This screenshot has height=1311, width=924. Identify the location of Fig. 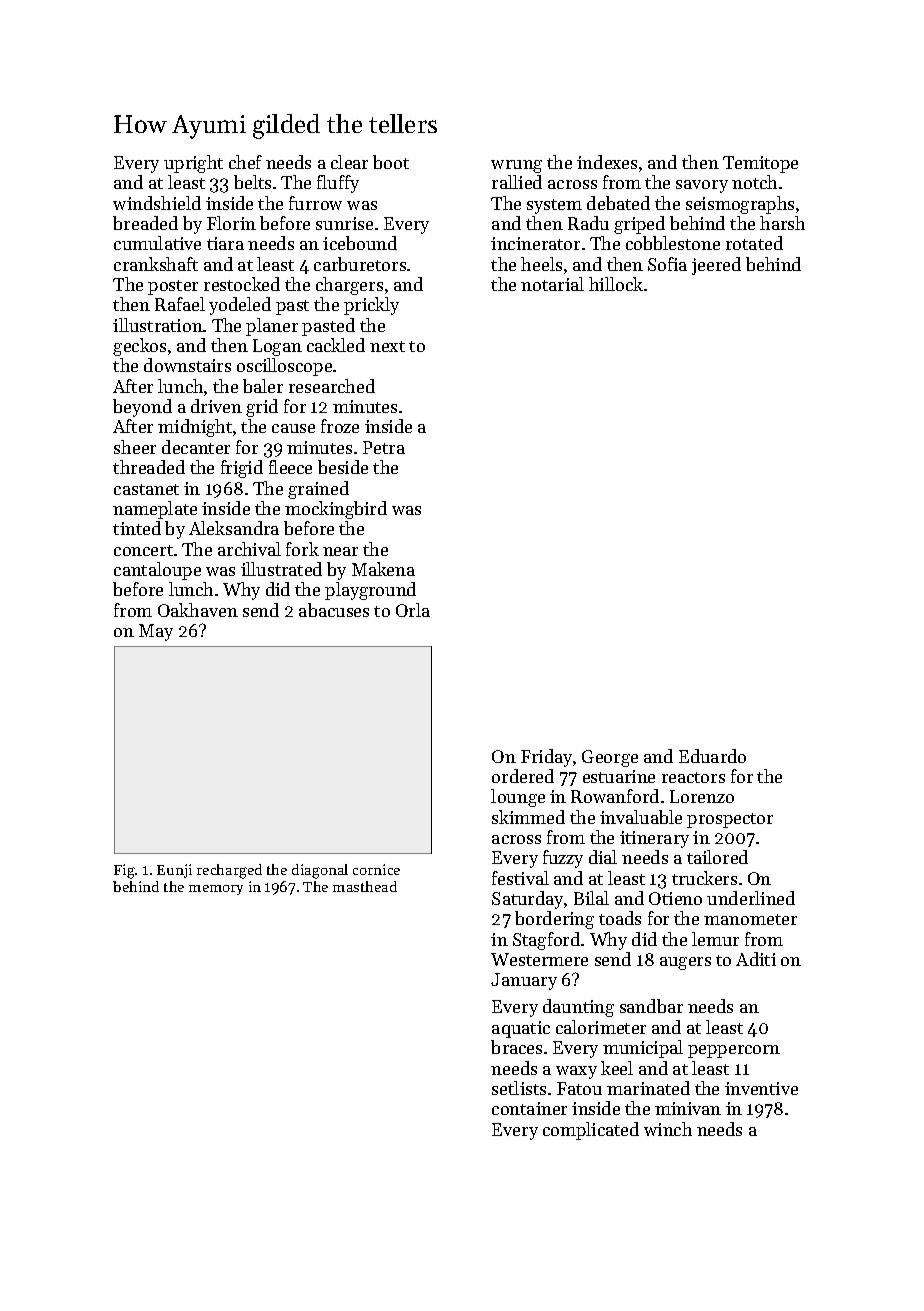
(124, 871).
